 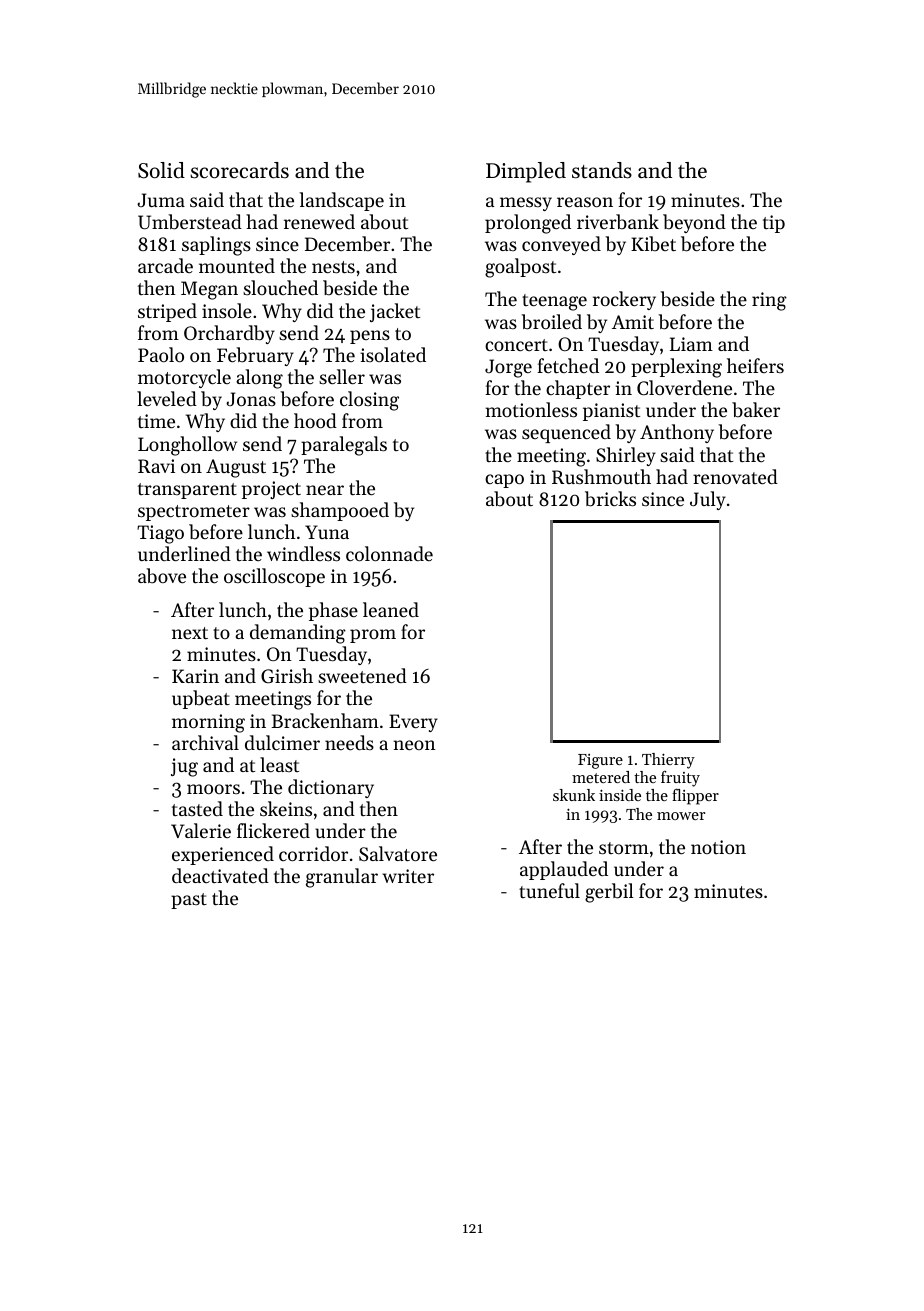 What do you see at coordinates (161, 170) in the screenshot?
I see `Solid` at bounding box center [161, 170].
